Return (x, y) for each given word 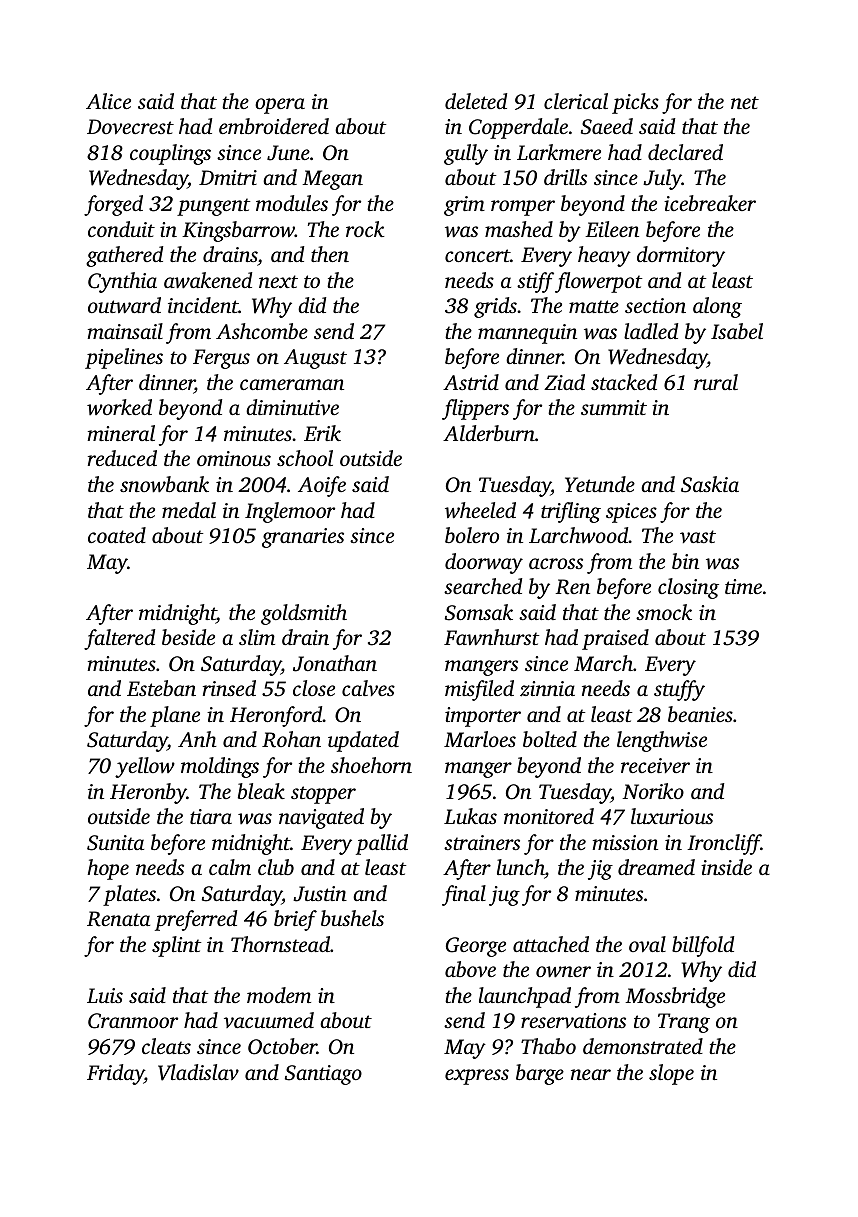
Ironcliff (724, 844)
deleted (476, 101)
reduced (122, 458)
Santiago (323, 1075)
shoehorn (371, 765)
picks (635, 103)
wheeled (480, 510)
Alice (108, 101)
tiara (211, 816)
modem (279, 995)
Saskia (710, 484)
